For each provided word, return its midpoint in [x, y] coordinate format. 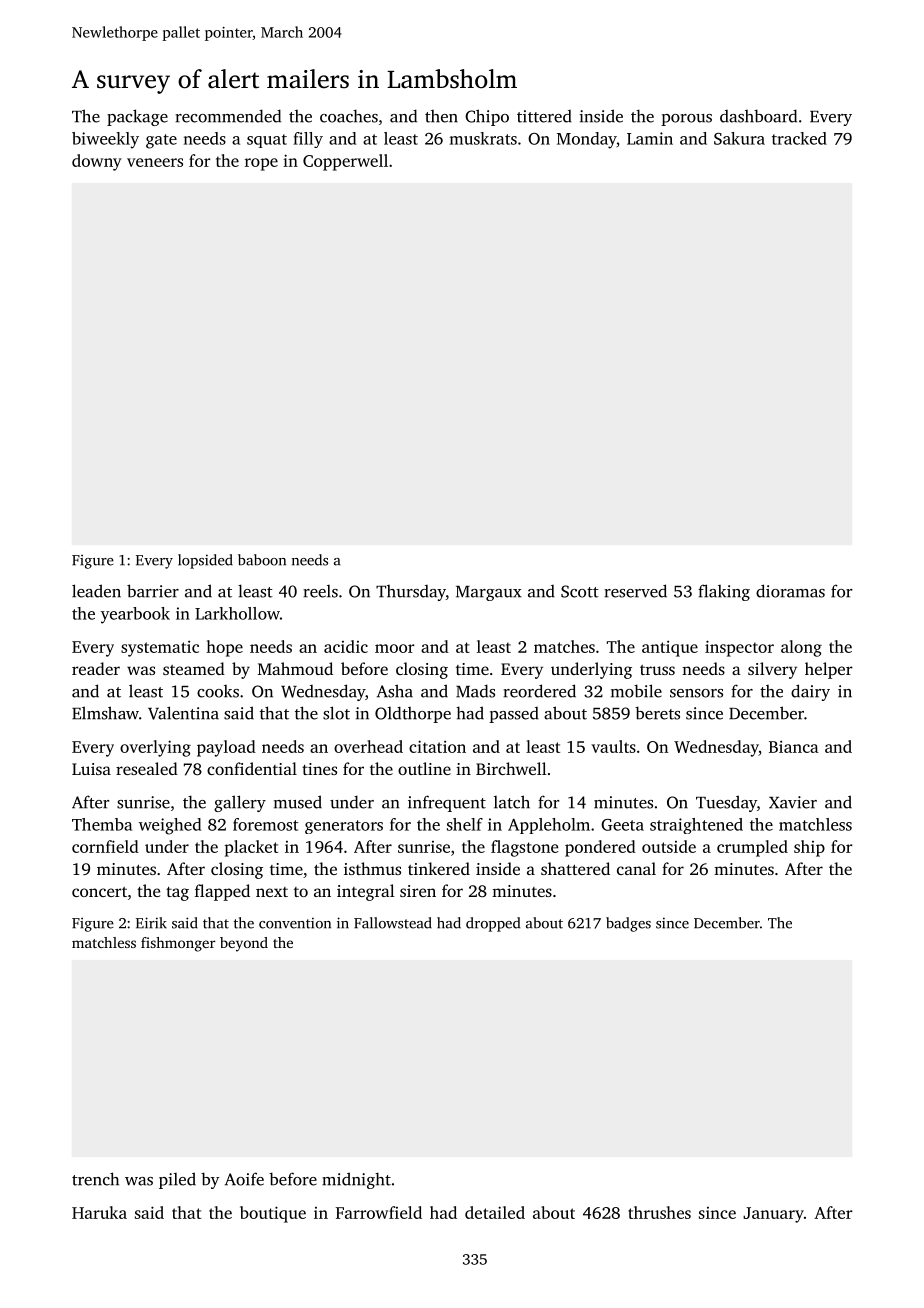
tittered [544, 116]
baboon [262, 560]
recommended [228, 116]
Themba [102, 824]
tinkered [439, 868]
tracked [799, 138]
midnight [356, 1180]
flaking [724, 592]
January [773, 1215]
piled [177, 1180]
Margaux [488, 593]
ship [809, 848]
